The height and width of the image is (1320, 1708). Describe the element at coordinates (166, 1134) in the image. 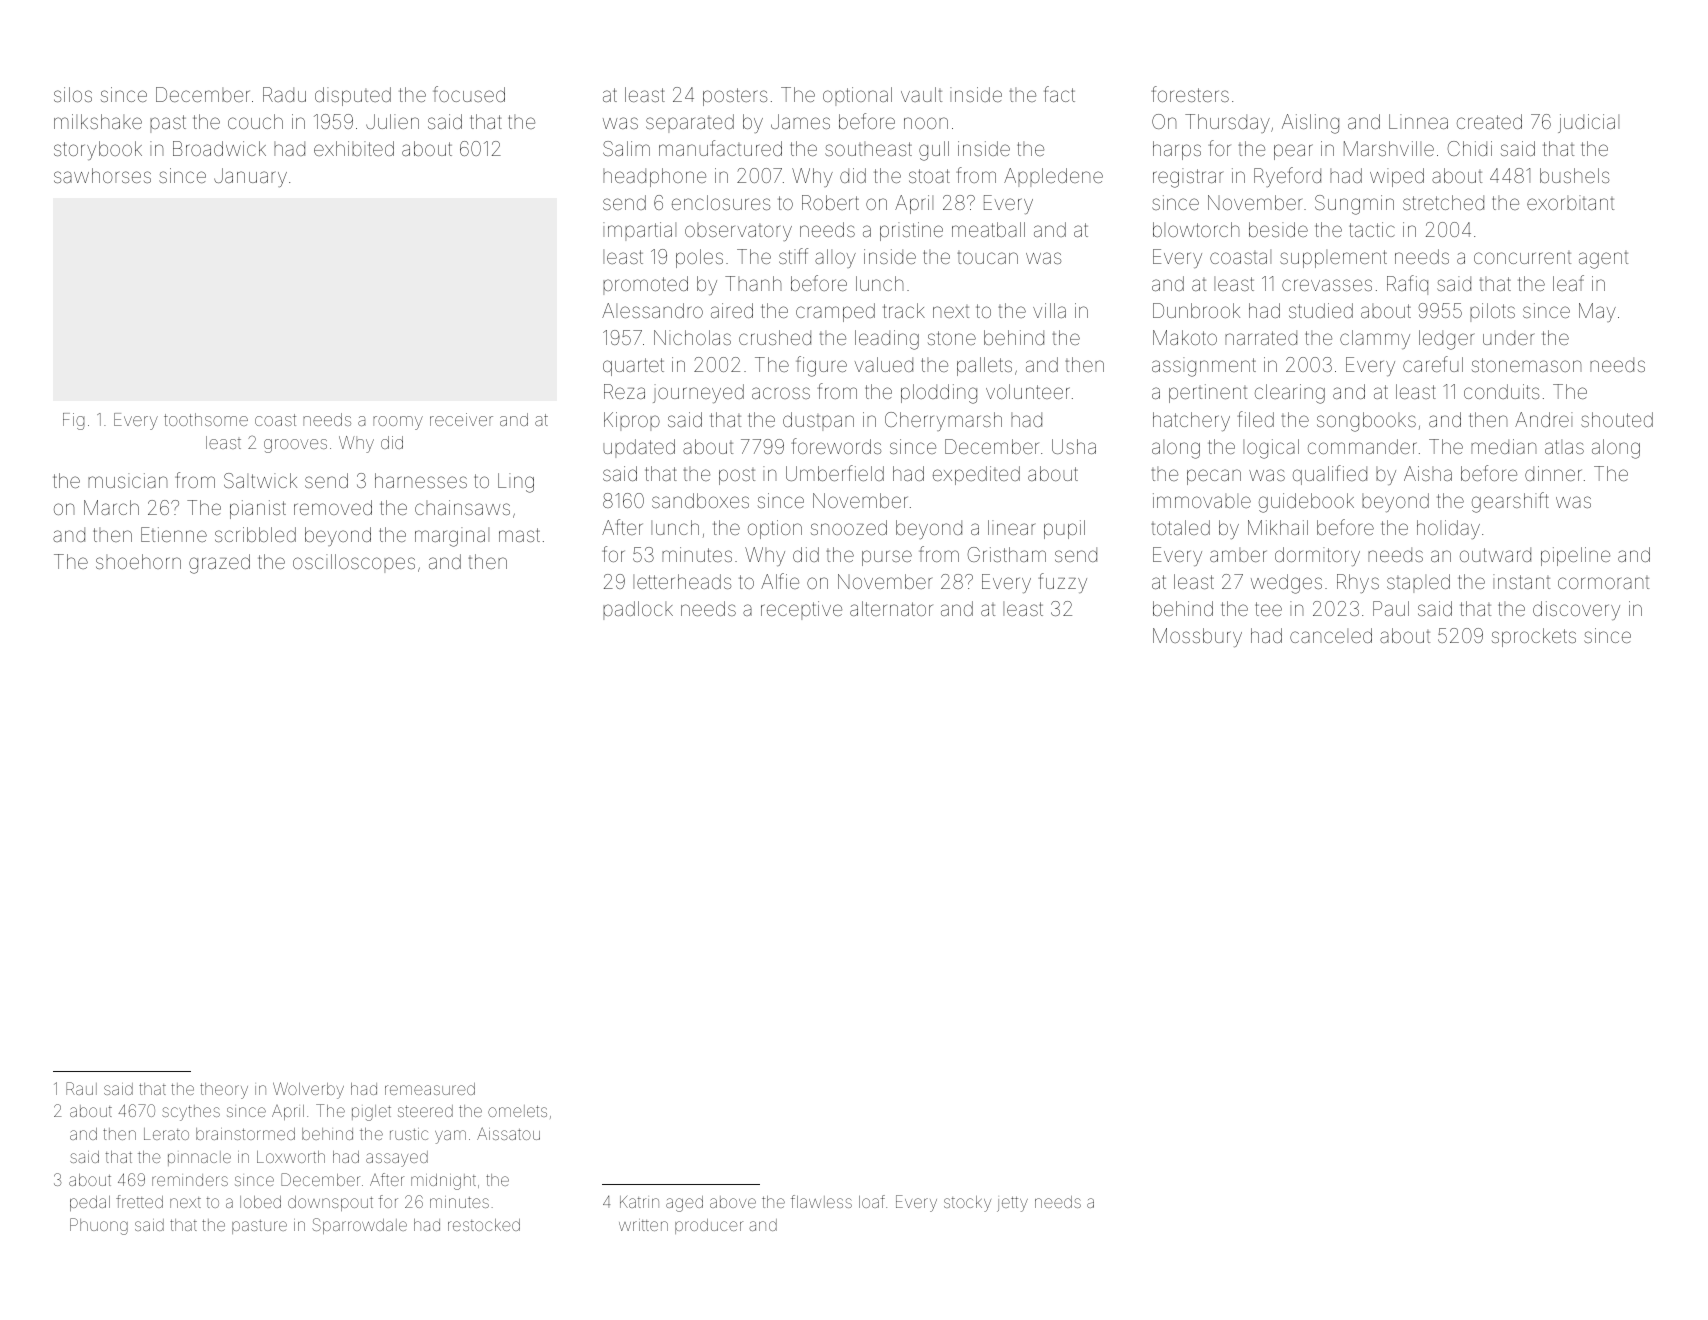

I see `Lerato` at that location.
